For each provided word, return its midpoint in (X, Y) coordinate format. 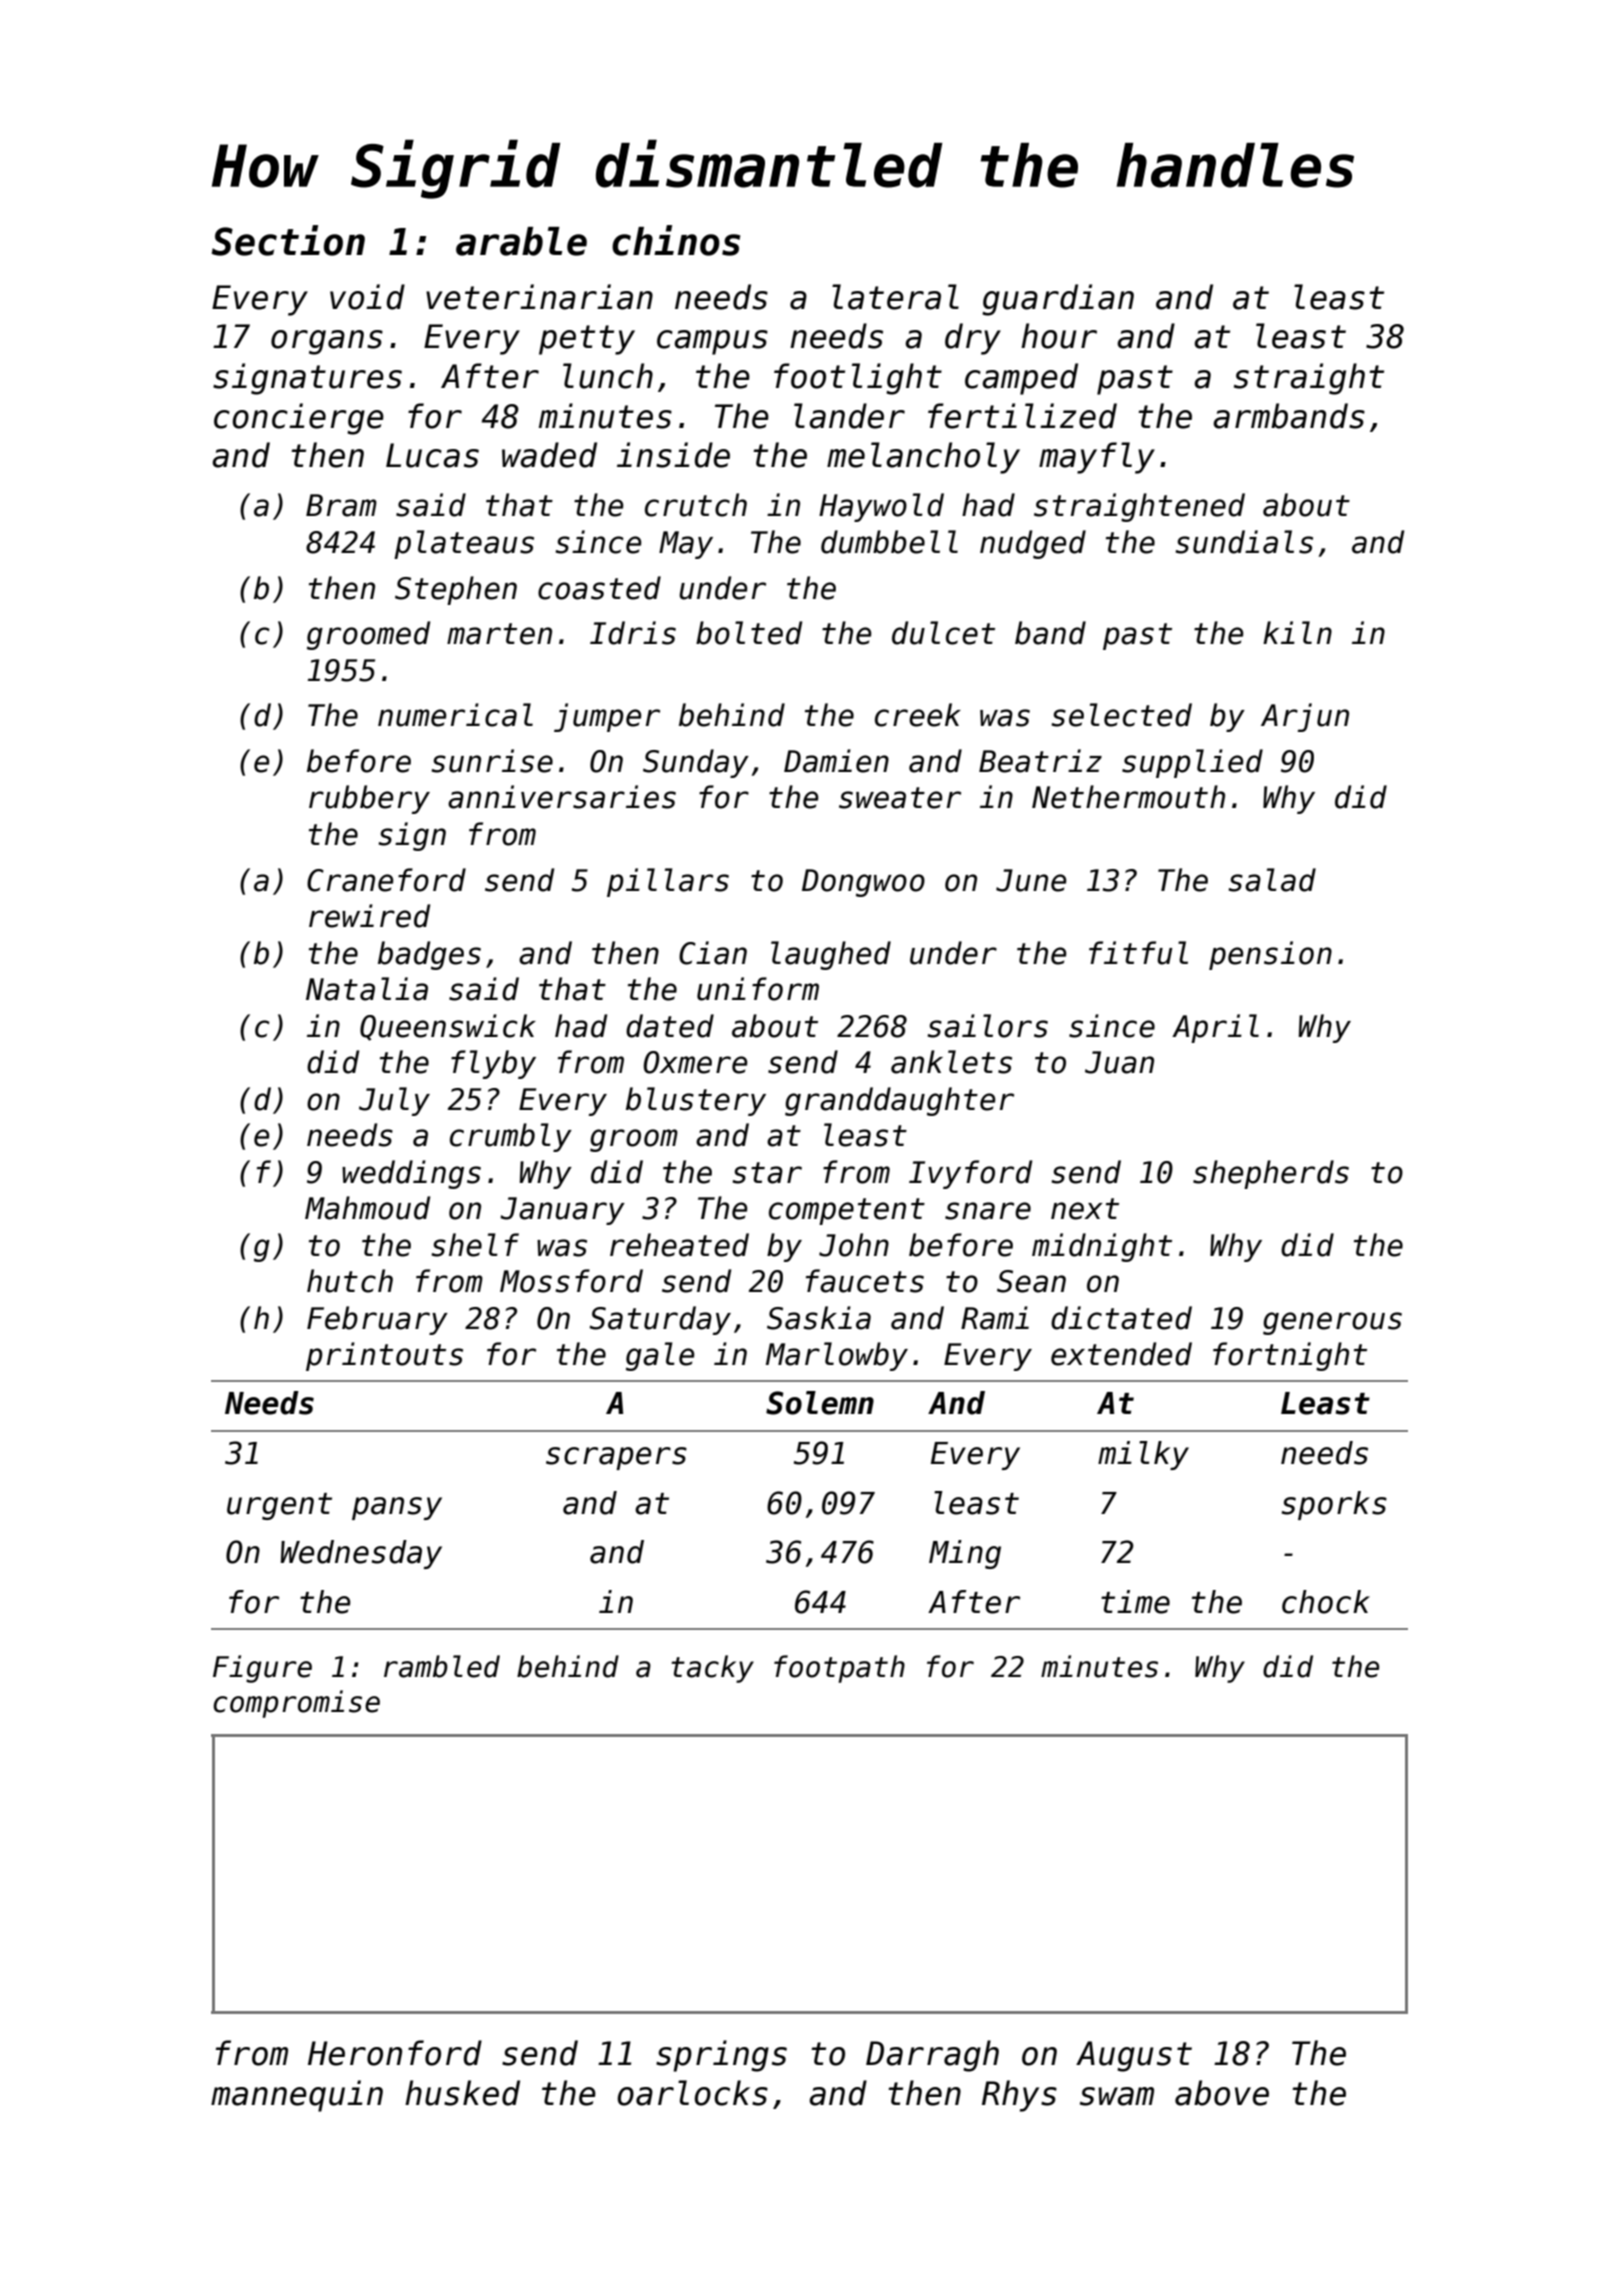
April (1215, 1028)
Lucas (432, 455)
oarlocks (692, 2093)
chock (1326, 1602)
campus (712, 342)
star (767, 1173)
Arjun (1305, 717)
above (1222, 2093)
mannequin (297, 2096)
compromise (296, 1704)
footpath (839, 1669)
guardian (1058, 300)
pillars (668, 882)
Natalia (367, 989)
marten (499, 634)
